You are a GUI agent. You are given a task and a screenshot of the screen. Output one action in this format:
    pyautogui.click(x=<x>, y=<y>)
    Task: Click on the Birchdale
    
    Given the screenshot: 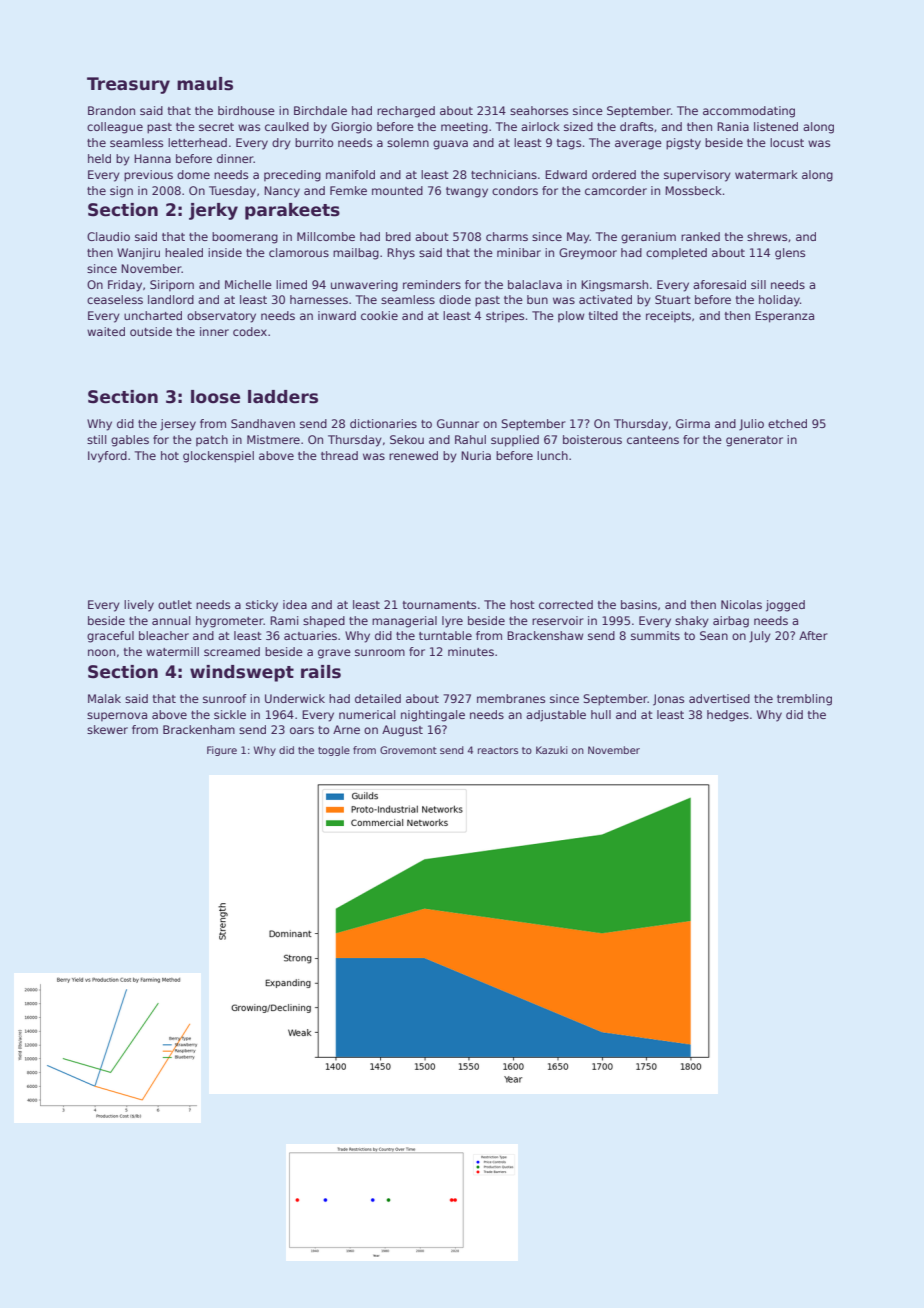 What is the action you would take?
    pyautogui.click(x=320, y=110)
